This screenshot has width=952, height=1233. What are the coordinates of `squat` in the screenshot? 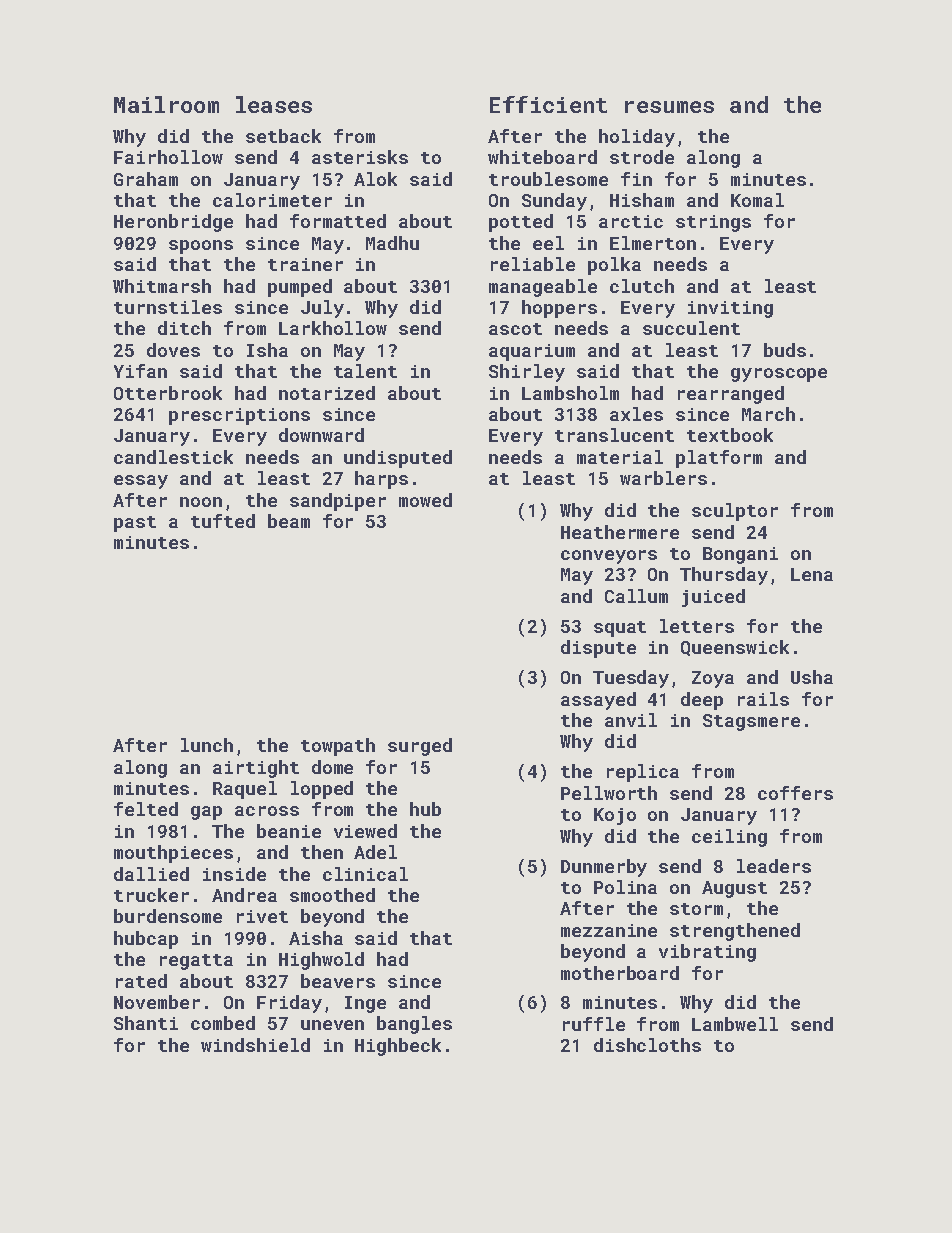 It's located at (620, 629).
